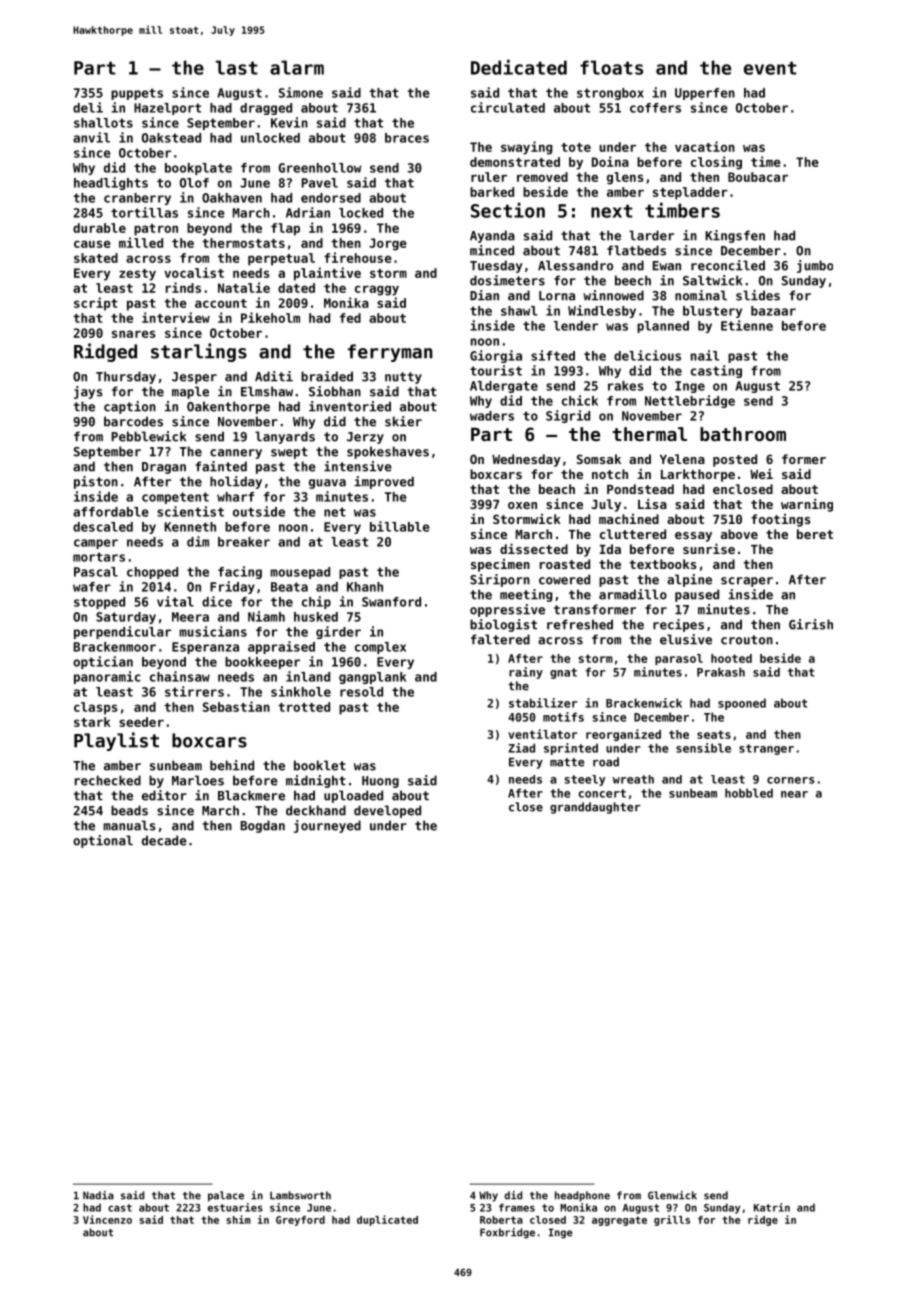 Image resolution: width=908 pixels, height=1316 pixels. I want to click on Bogdan, so click(263, 826).
